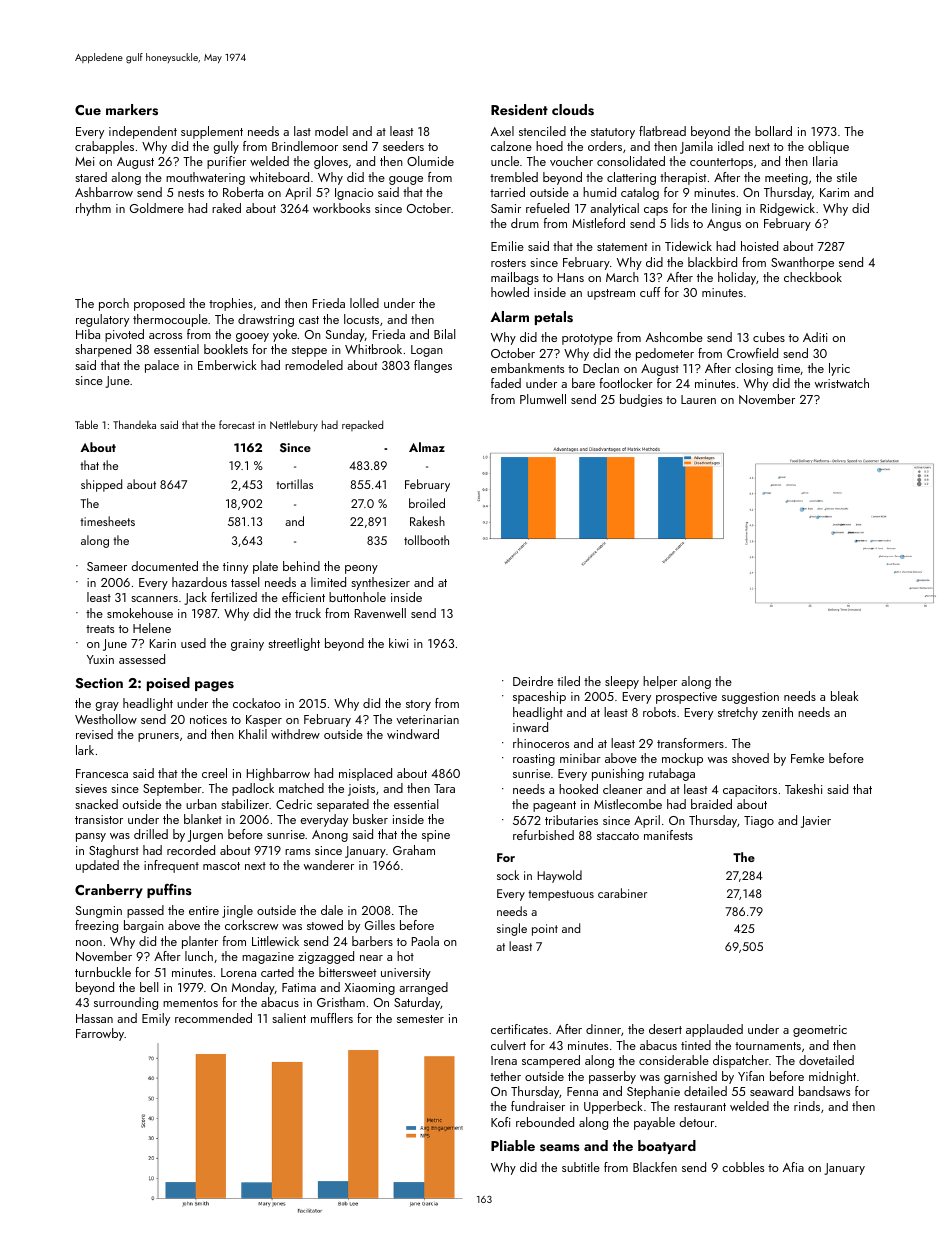 The height and width of the page is (1233, 952). Describe the element at coordinates (534, 760) in the page. I see `roasting` at that location.
